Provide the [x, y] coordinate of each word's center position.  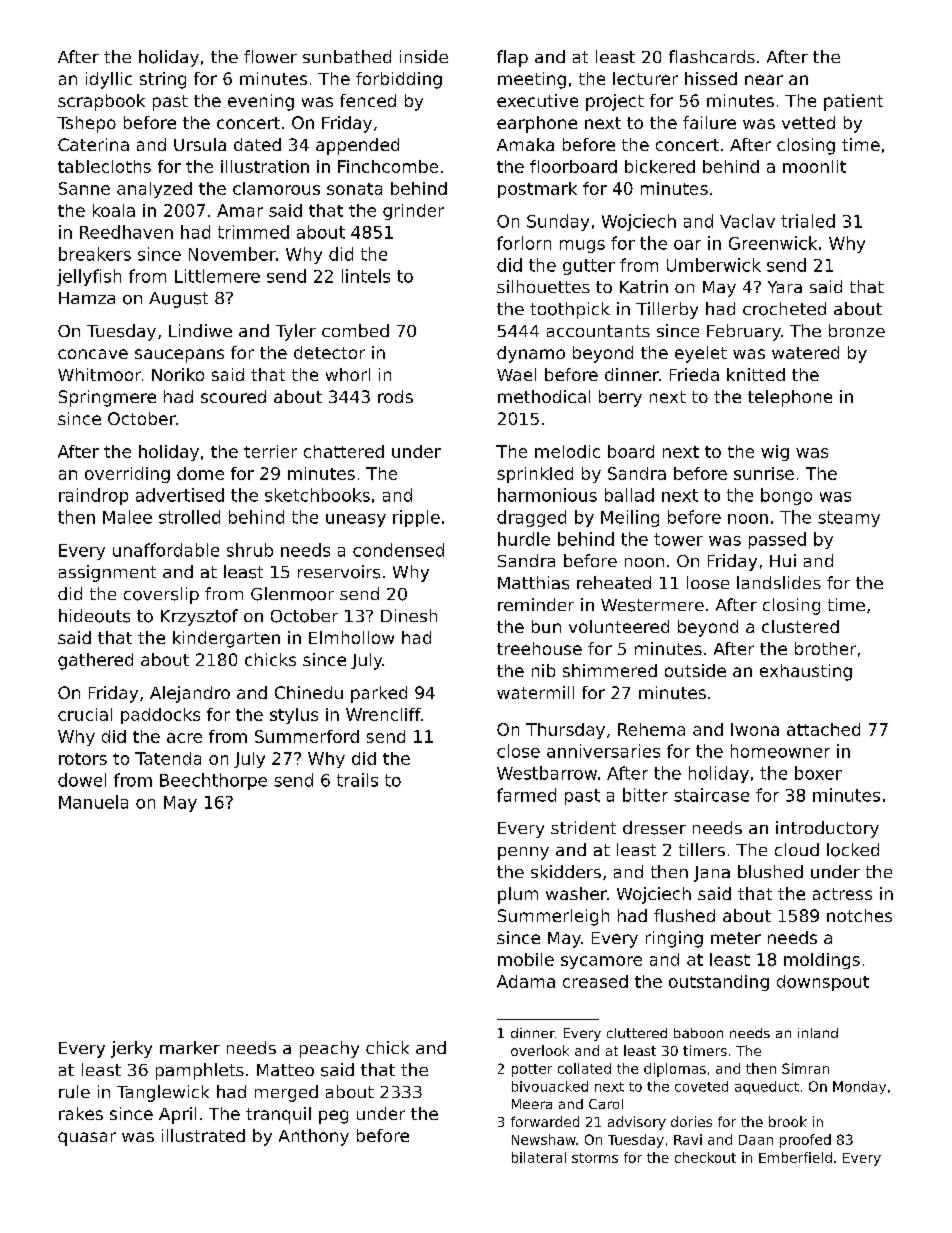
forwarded [545, 1121]
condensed [398, 550]
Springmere [107, 398]
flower [270, 56]
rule [74, 1091]
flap [512, 58]
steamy [849, 519]
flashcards [712, 56]
